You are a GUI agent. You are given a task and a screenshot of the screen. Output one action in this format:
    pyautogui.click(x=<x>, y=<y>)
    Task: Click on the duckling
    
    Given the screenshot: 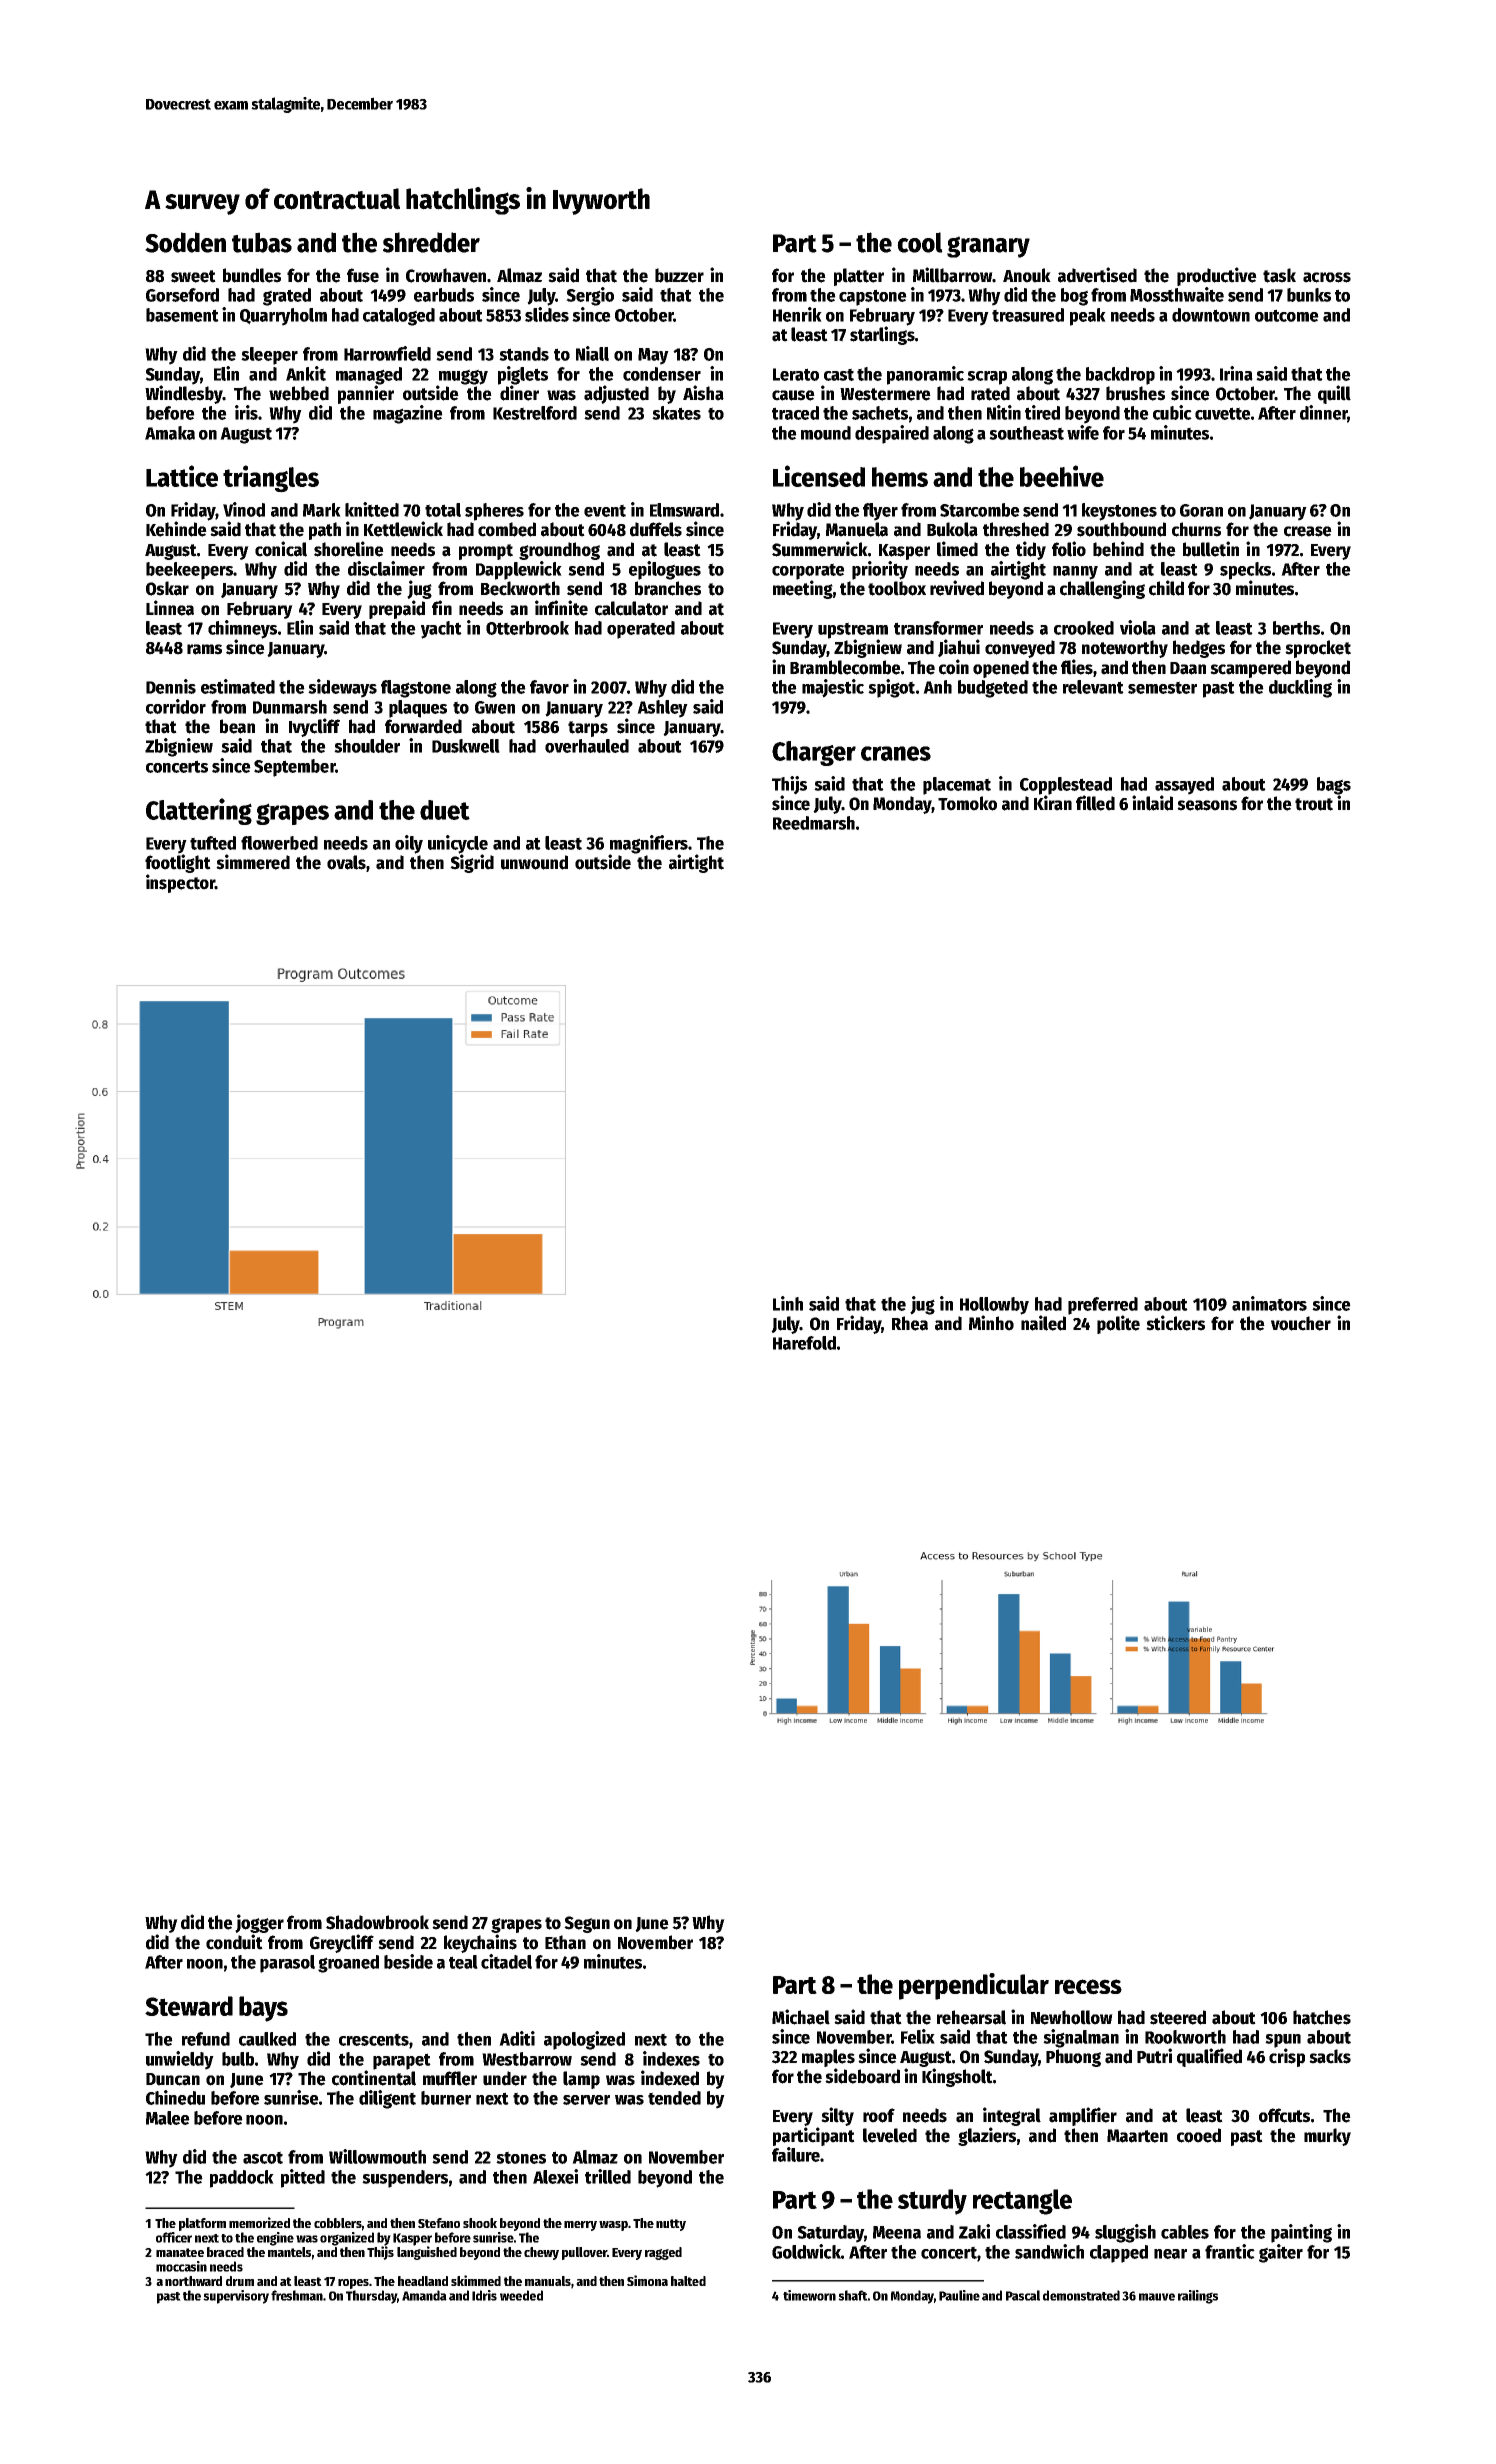 What is the action you would take?
    pyautogui.click(x=1300, y=688)
